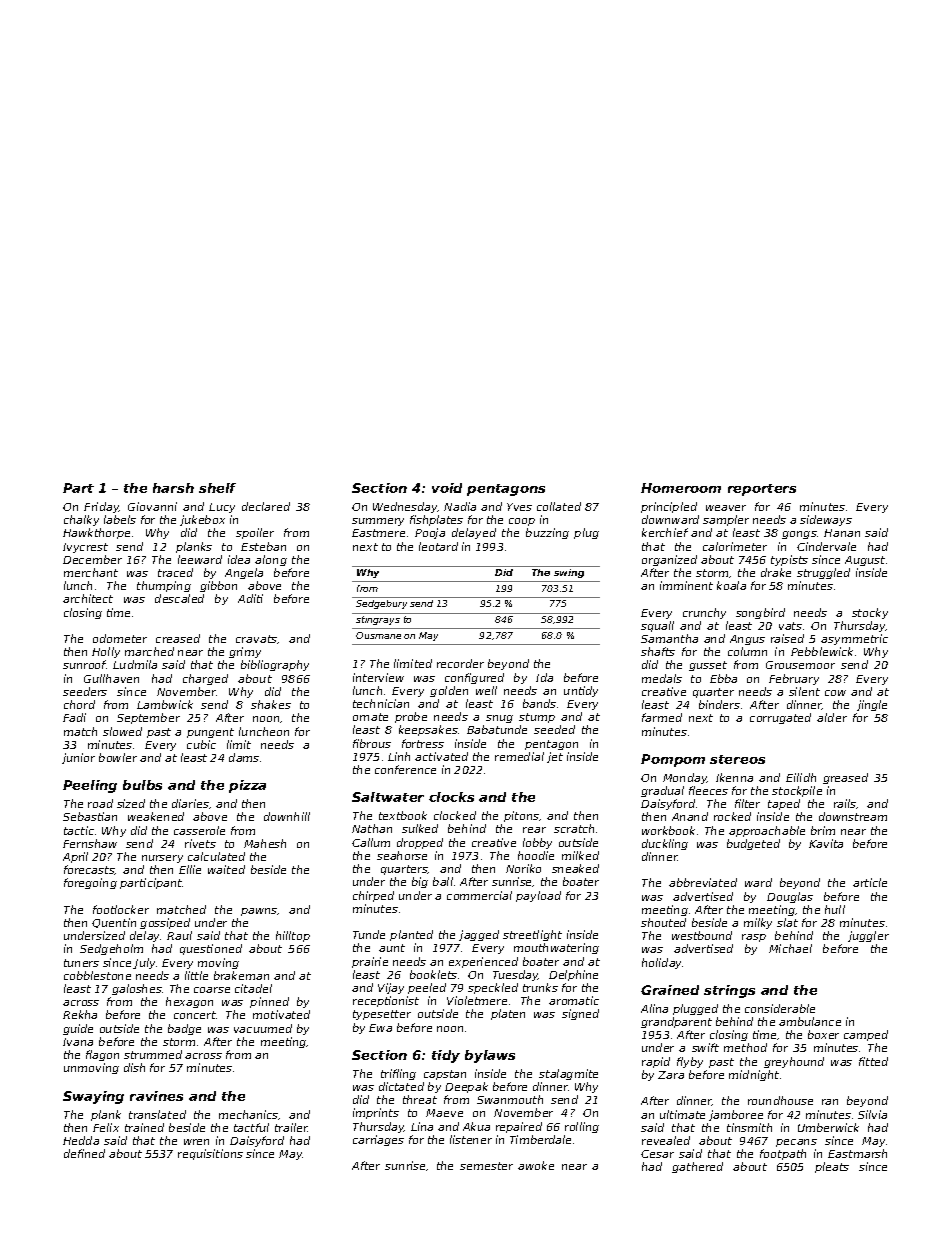 The height and width of the page is (1233, 952). Describe the element at coordinates (173, 488) in the page. I see `harsh` at that location.
